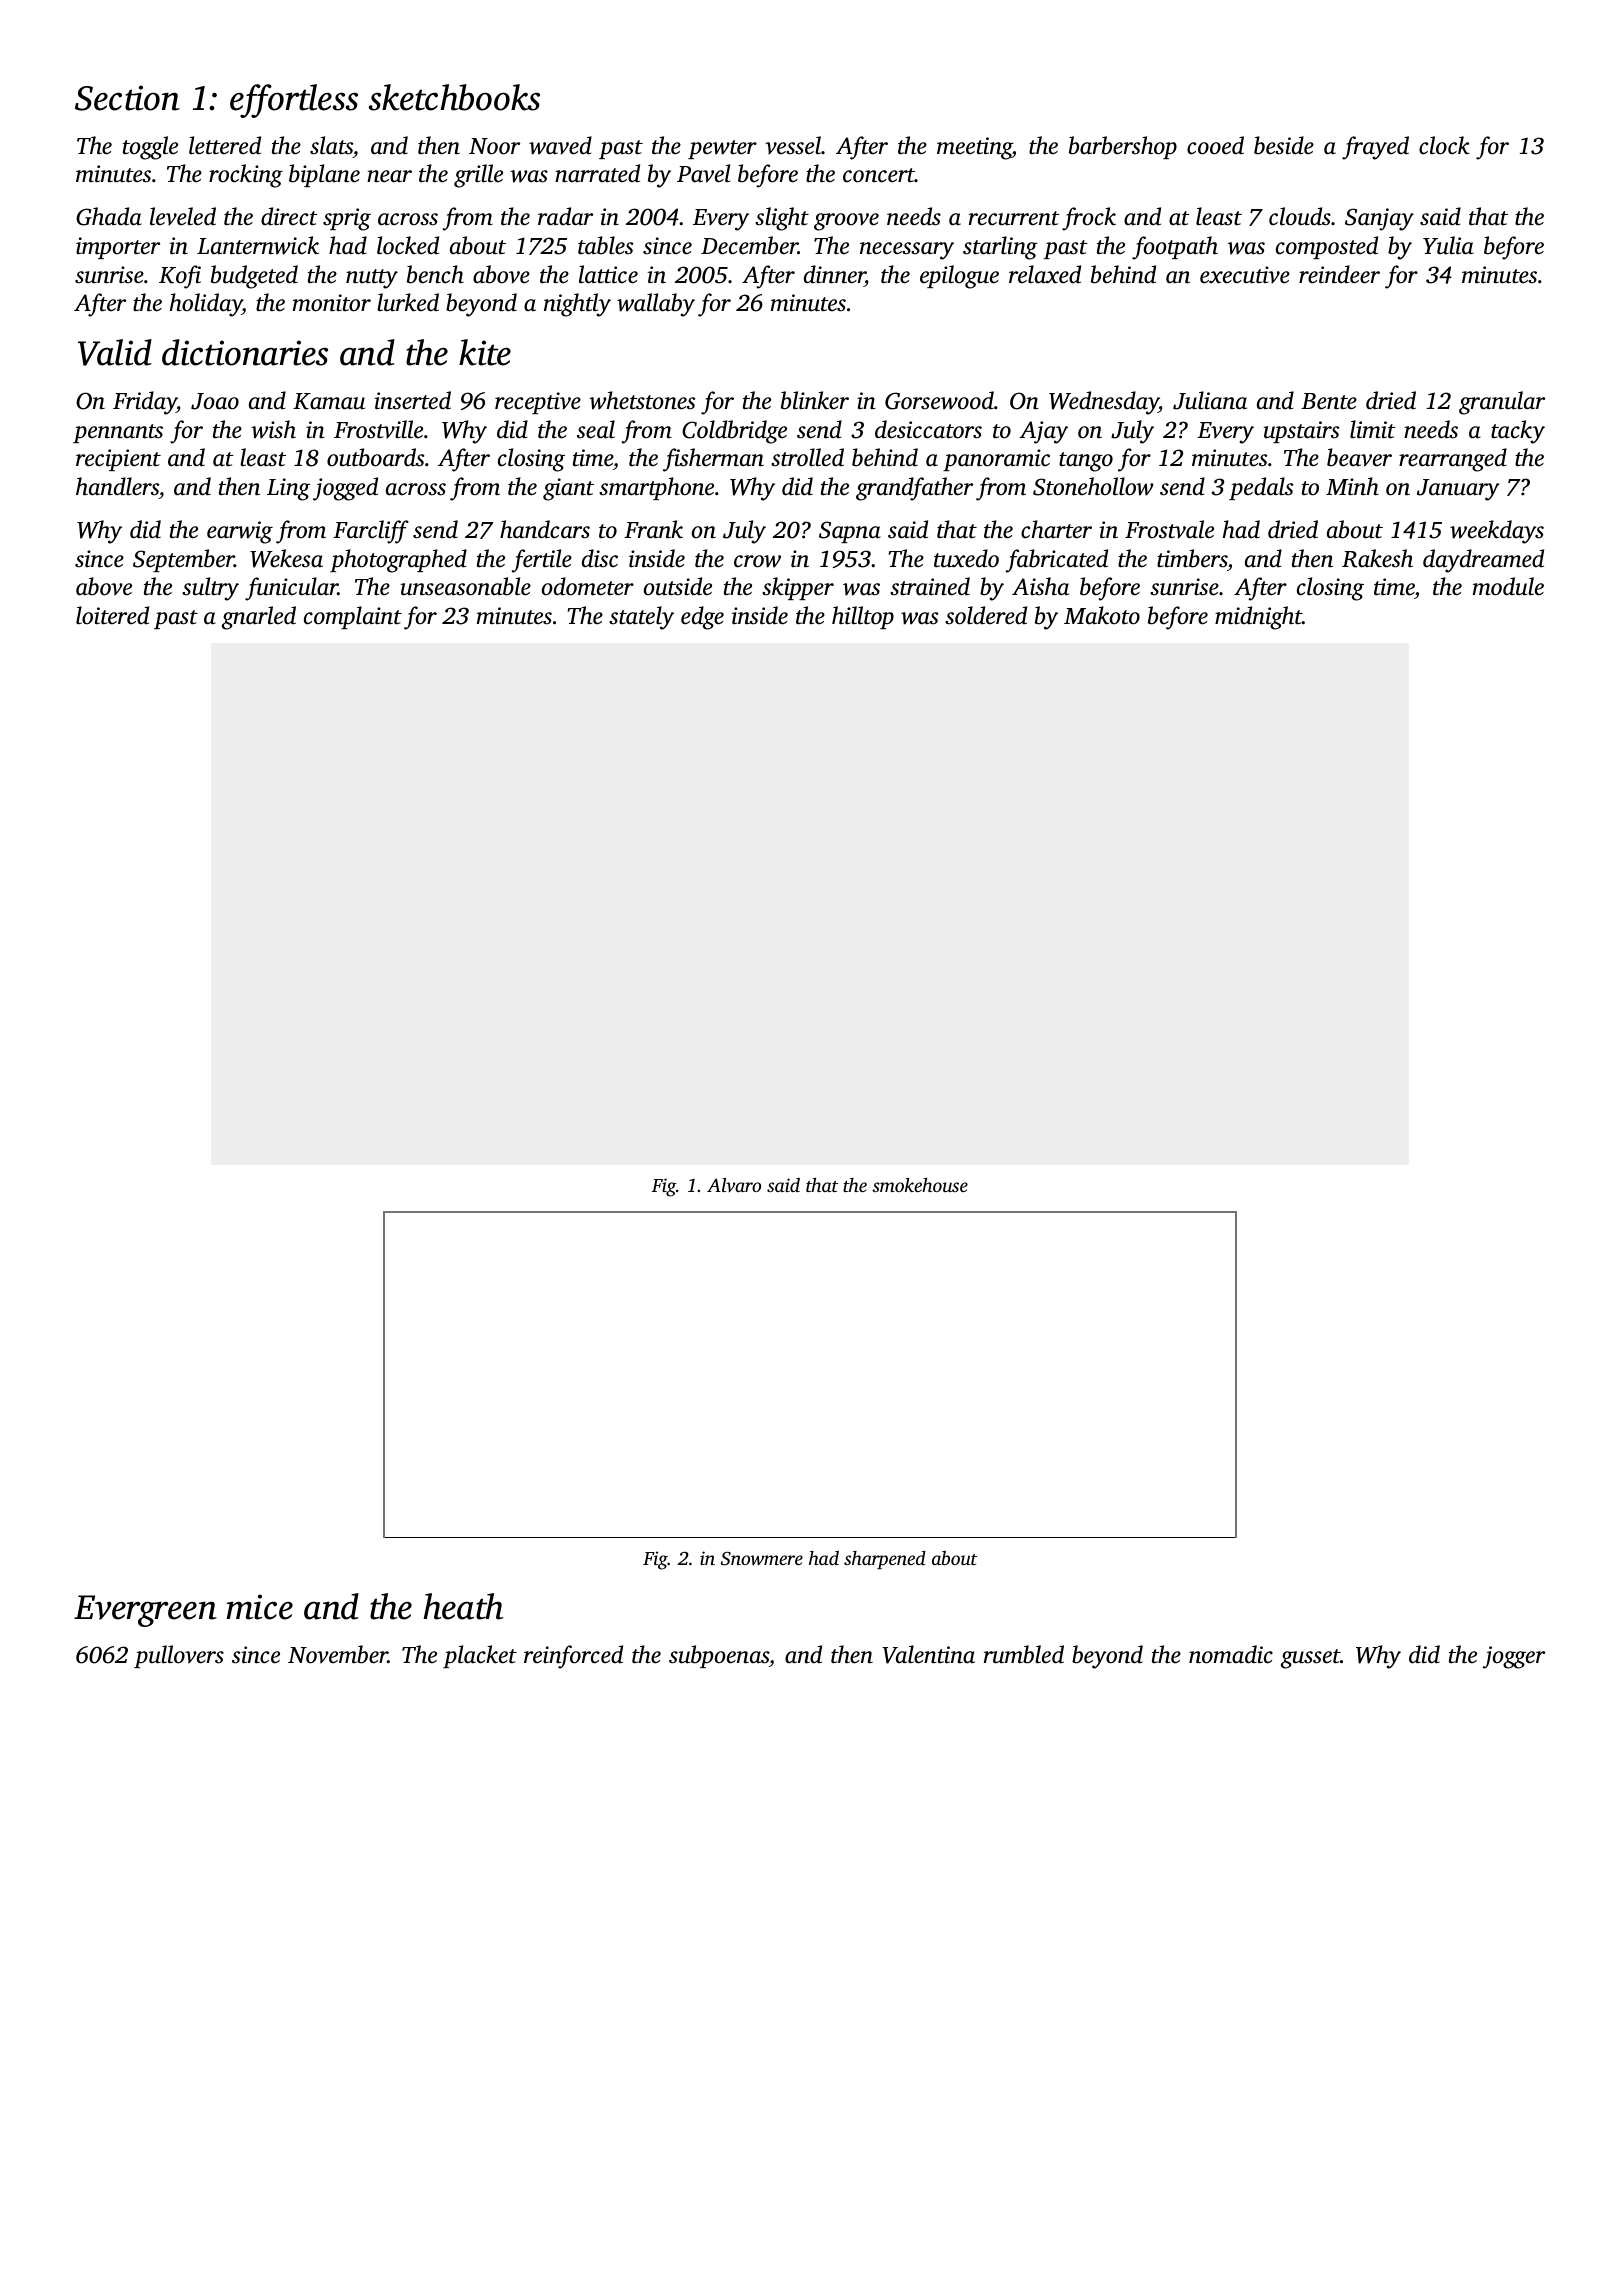  I want to click on nightly, so click(577, 305).
